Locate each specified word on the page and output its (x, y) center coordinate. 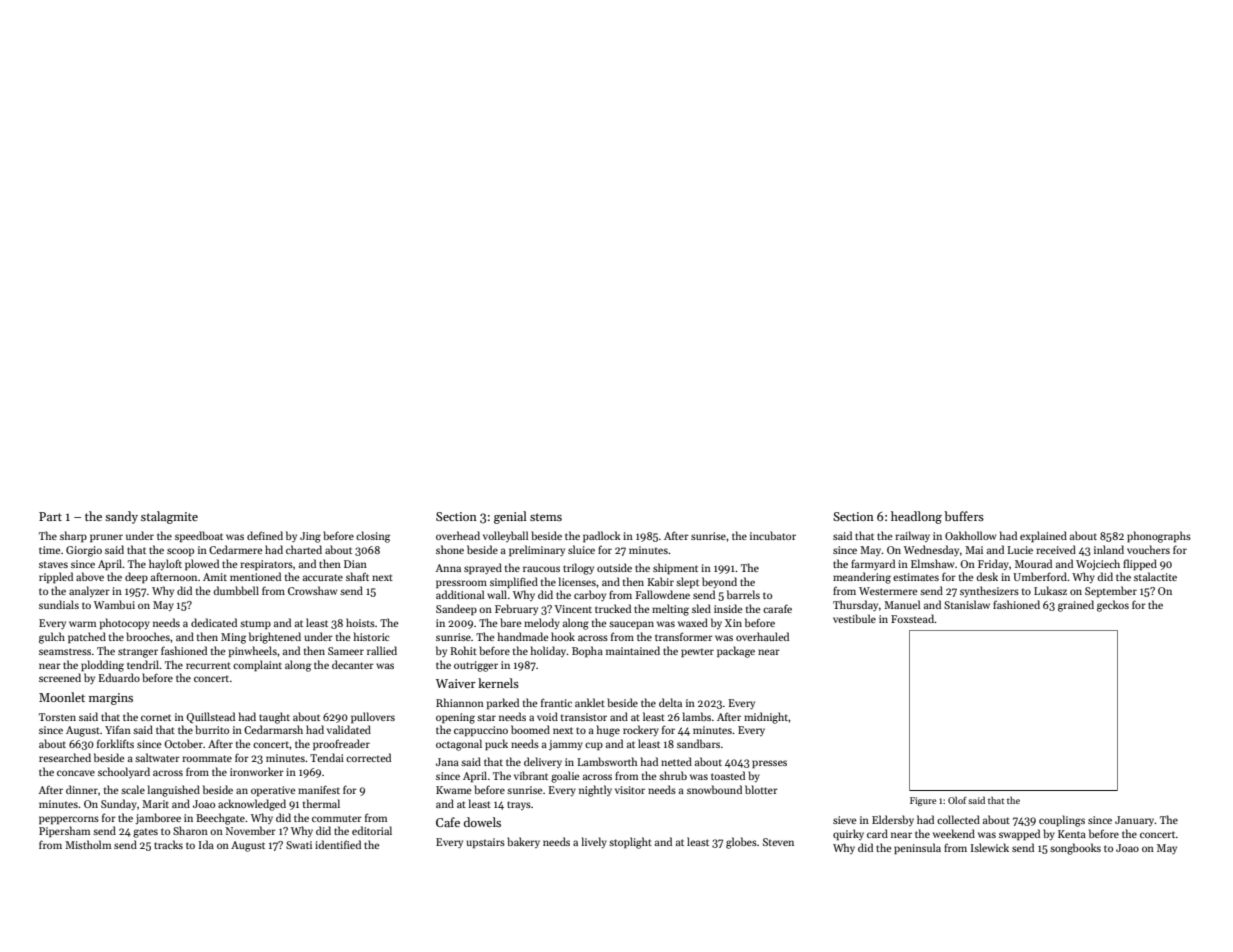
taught (274, 718)
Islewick (990, 847)
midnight (766, 718)
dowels (482, 822)
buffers (964, 516)
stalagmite (169, 517)
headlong (916, 517)
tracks (168, 844)
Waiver (456, 683)
